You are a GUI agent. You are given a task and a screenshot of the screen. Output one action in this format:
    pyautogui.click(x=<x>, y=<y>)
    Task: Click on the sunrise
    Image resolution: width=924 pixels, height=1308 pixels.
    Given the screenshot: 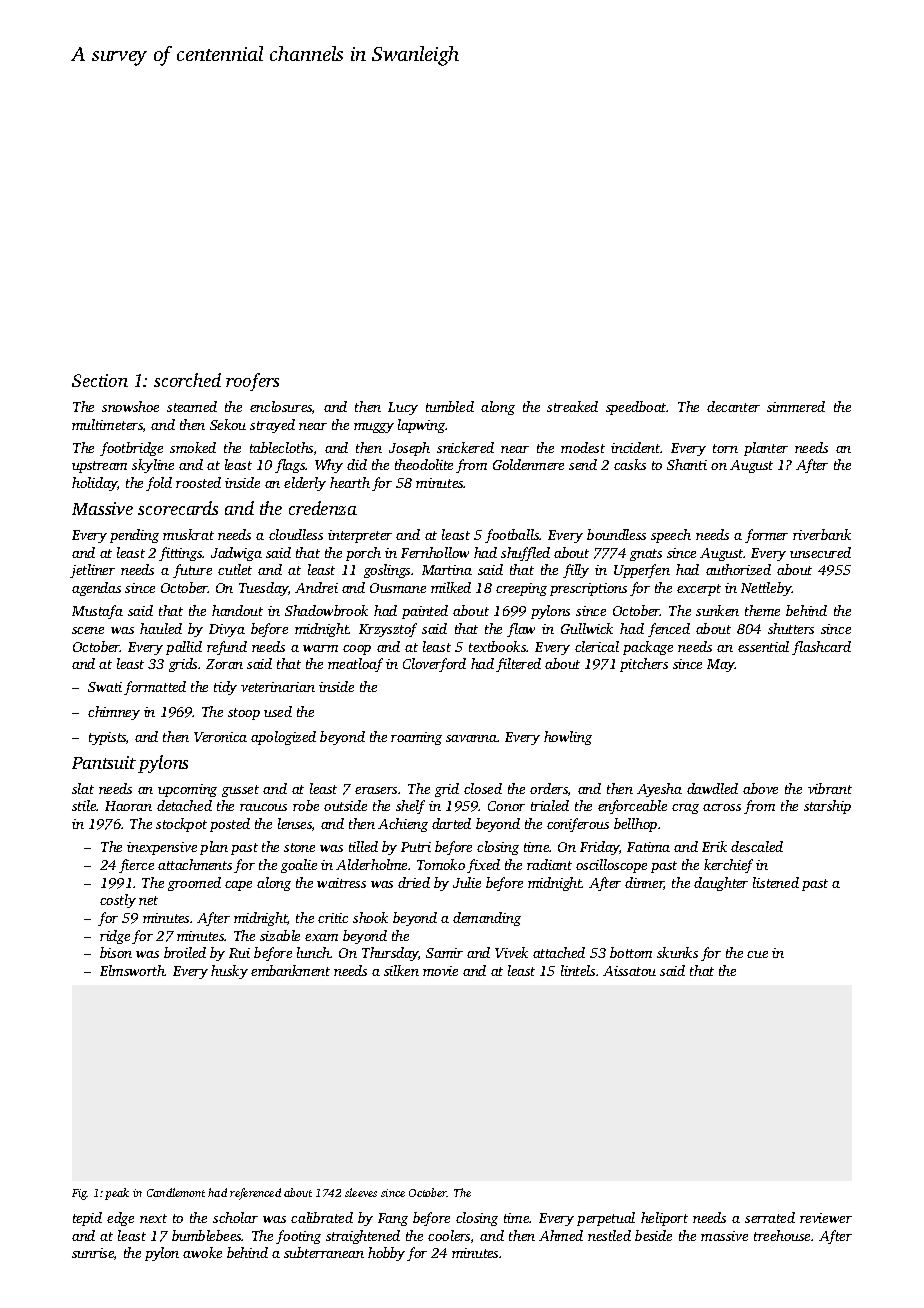 What is the action you would take?
    pyautogui.click(x=93, y=1253)
